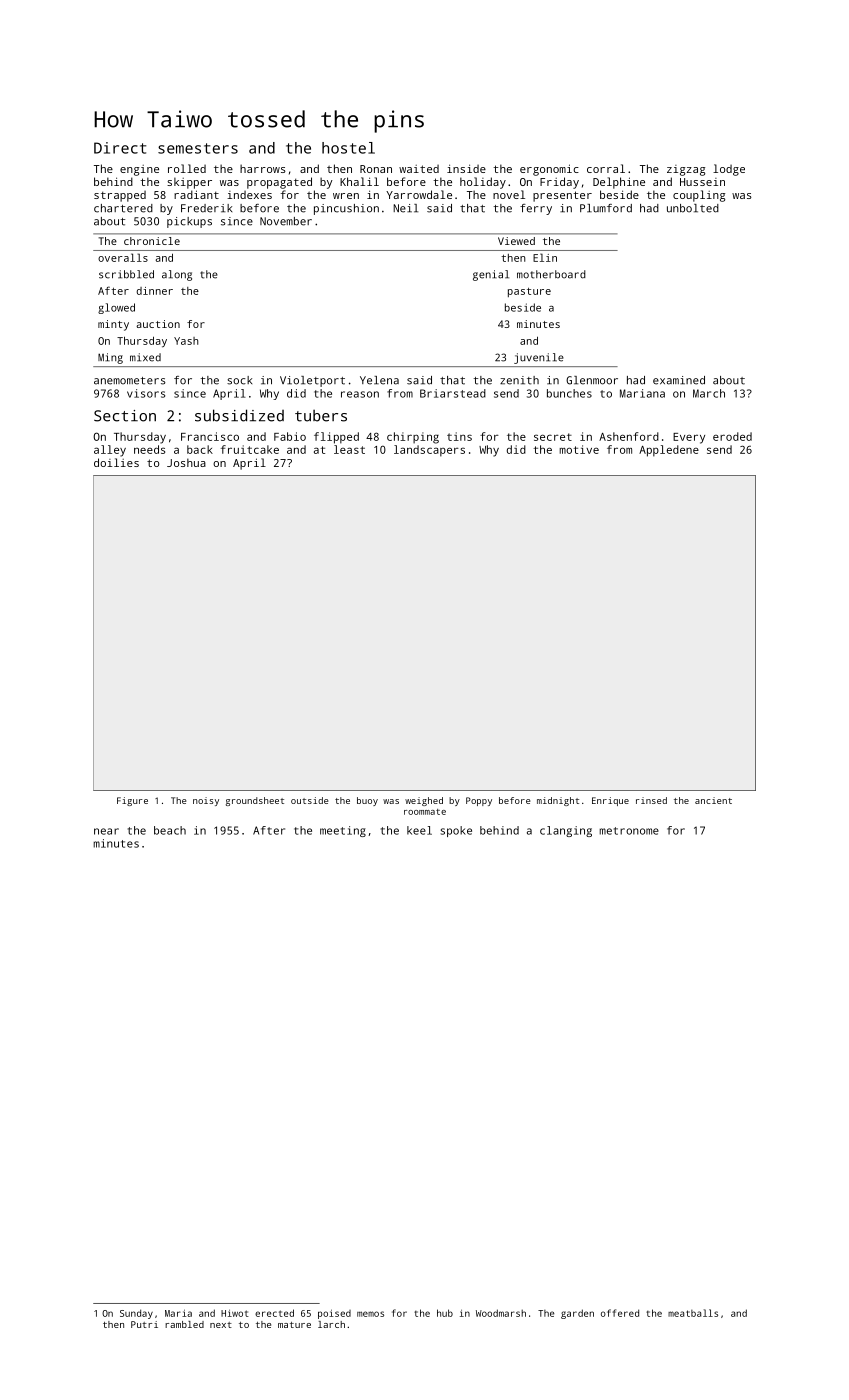 The width and height of the page is (849, 1400). I want to click on hub, so click(445, 1313).
